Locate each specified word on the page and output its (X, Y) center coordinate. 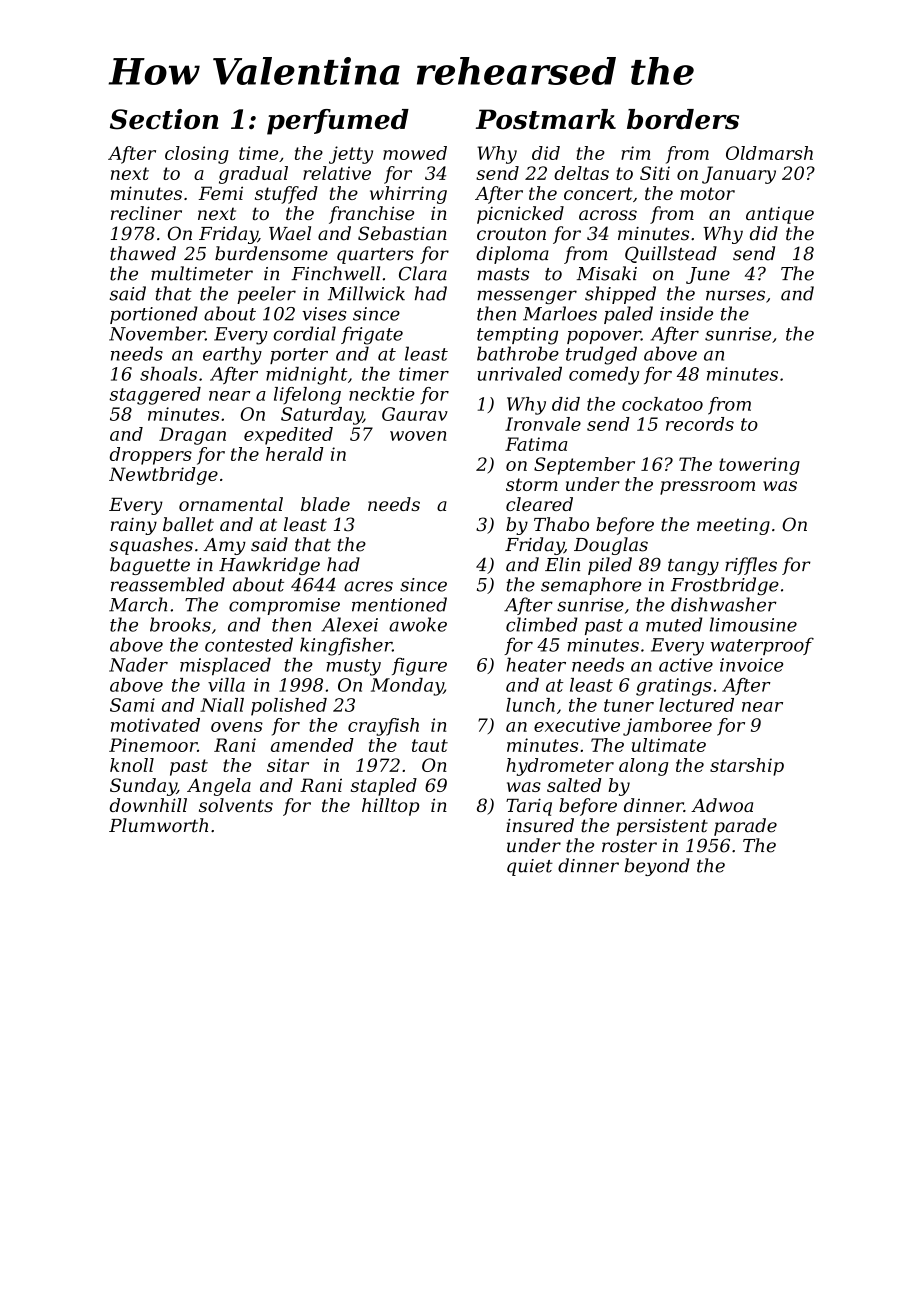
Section (164, 119)
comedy (604, 376)
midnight (307, 376)
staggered (155, 396)
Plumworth (158, 825)
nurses (735, 295)
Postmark (546, 119)
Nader (138, 664)
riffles (751, 566)
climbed (542, 624)
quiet (530, 867)
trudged (601, 355)
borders (683, 119)
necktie (382, 394)
